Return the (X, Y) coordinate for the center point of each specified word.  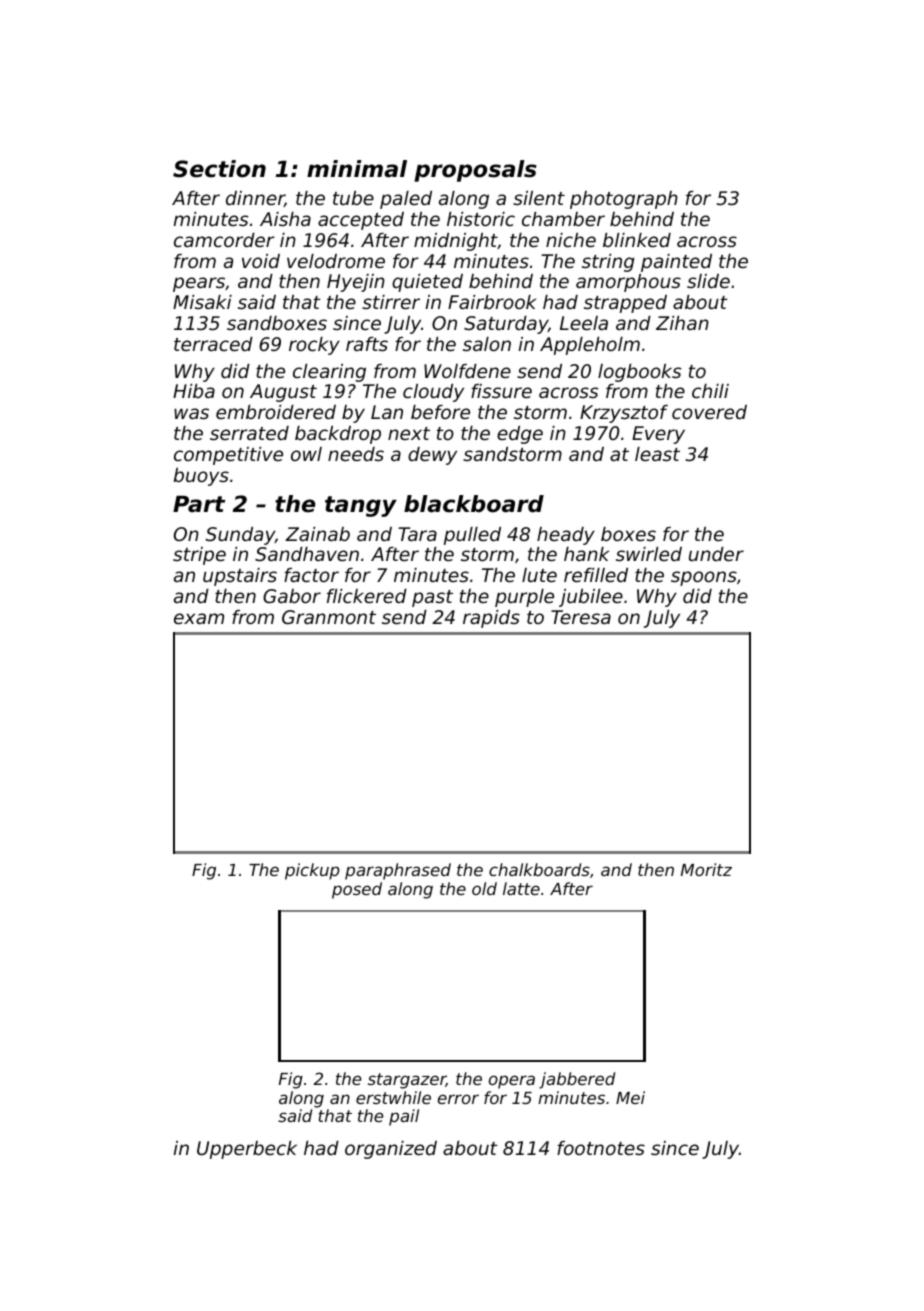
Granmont (329, 617)
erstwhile (393, 1097)
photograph (624, 200)
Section (219, 169)
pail (404, 1117)
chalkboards (539, 869)
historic (481, 219)
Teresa (581, 617)
